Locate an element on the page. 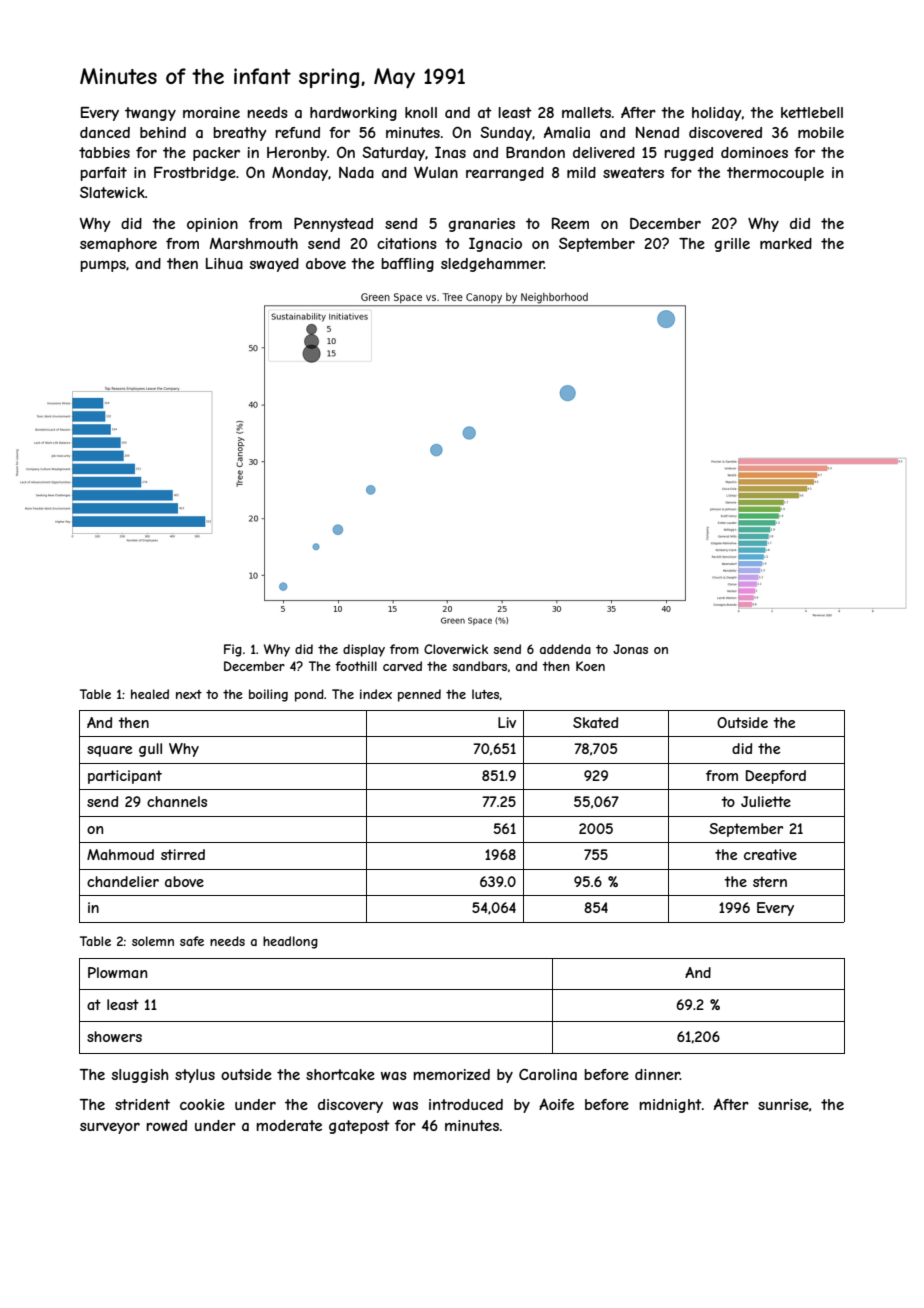 This document has width=924, height=1308. knoll is located at coordinates (421, 112).
